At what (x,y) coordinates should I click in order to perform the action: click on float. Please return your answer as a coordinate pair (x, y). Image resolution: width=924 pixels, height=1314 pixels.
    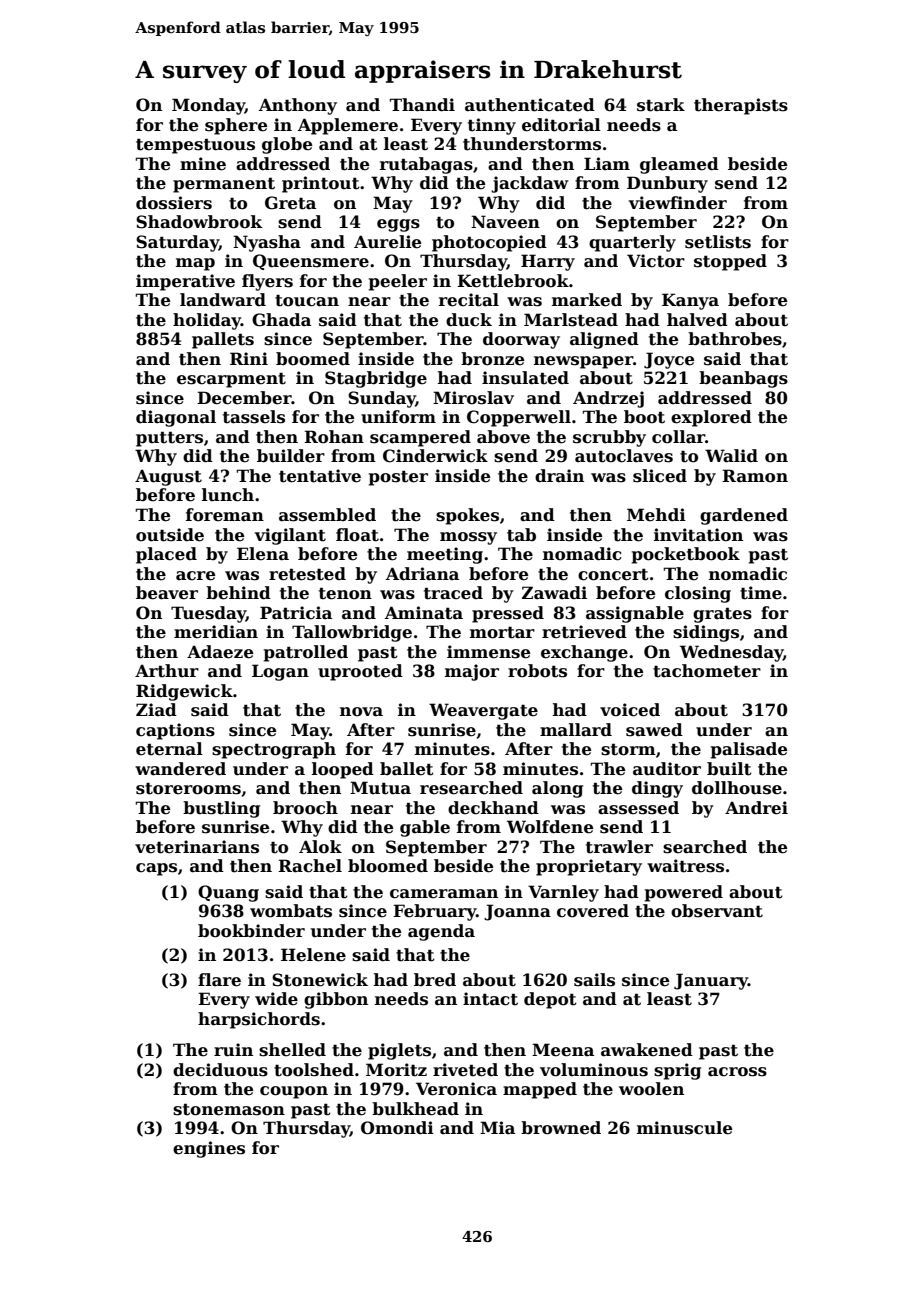
    Looking at the image, I should click on (357, 535).
